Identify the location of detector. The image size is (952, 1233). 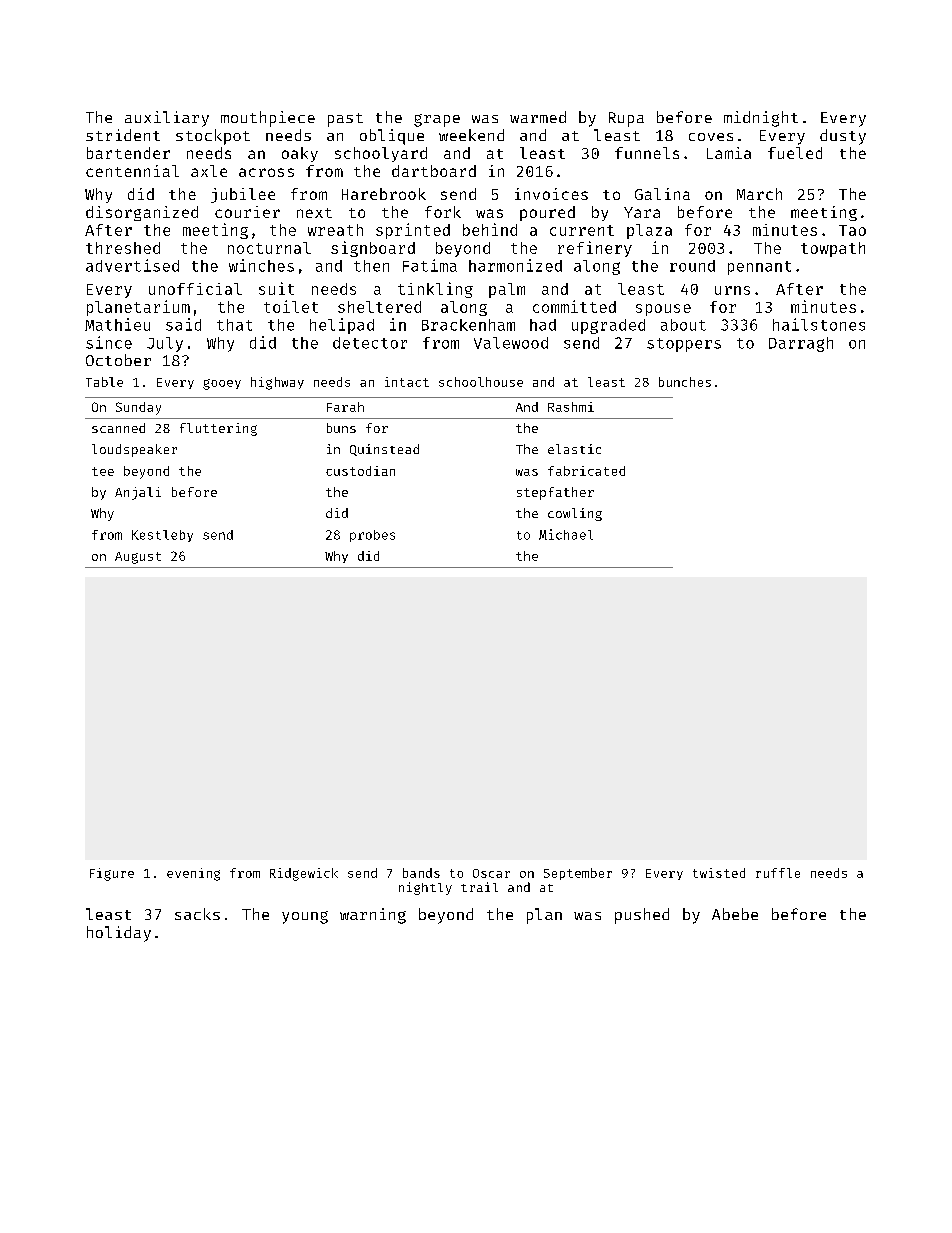
(370, 343).
